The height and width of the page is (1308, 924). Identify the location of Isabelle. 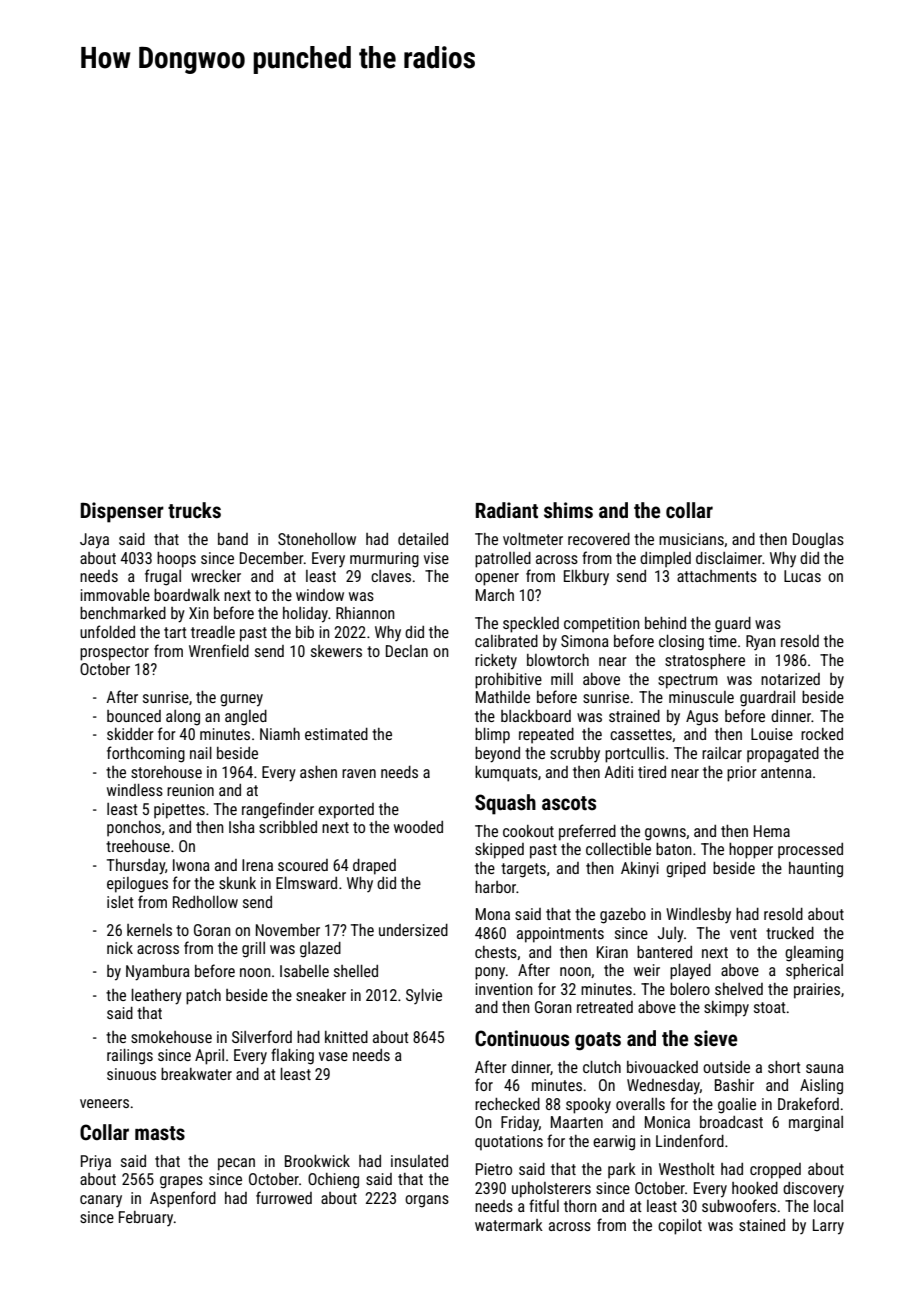
(304, 971).
